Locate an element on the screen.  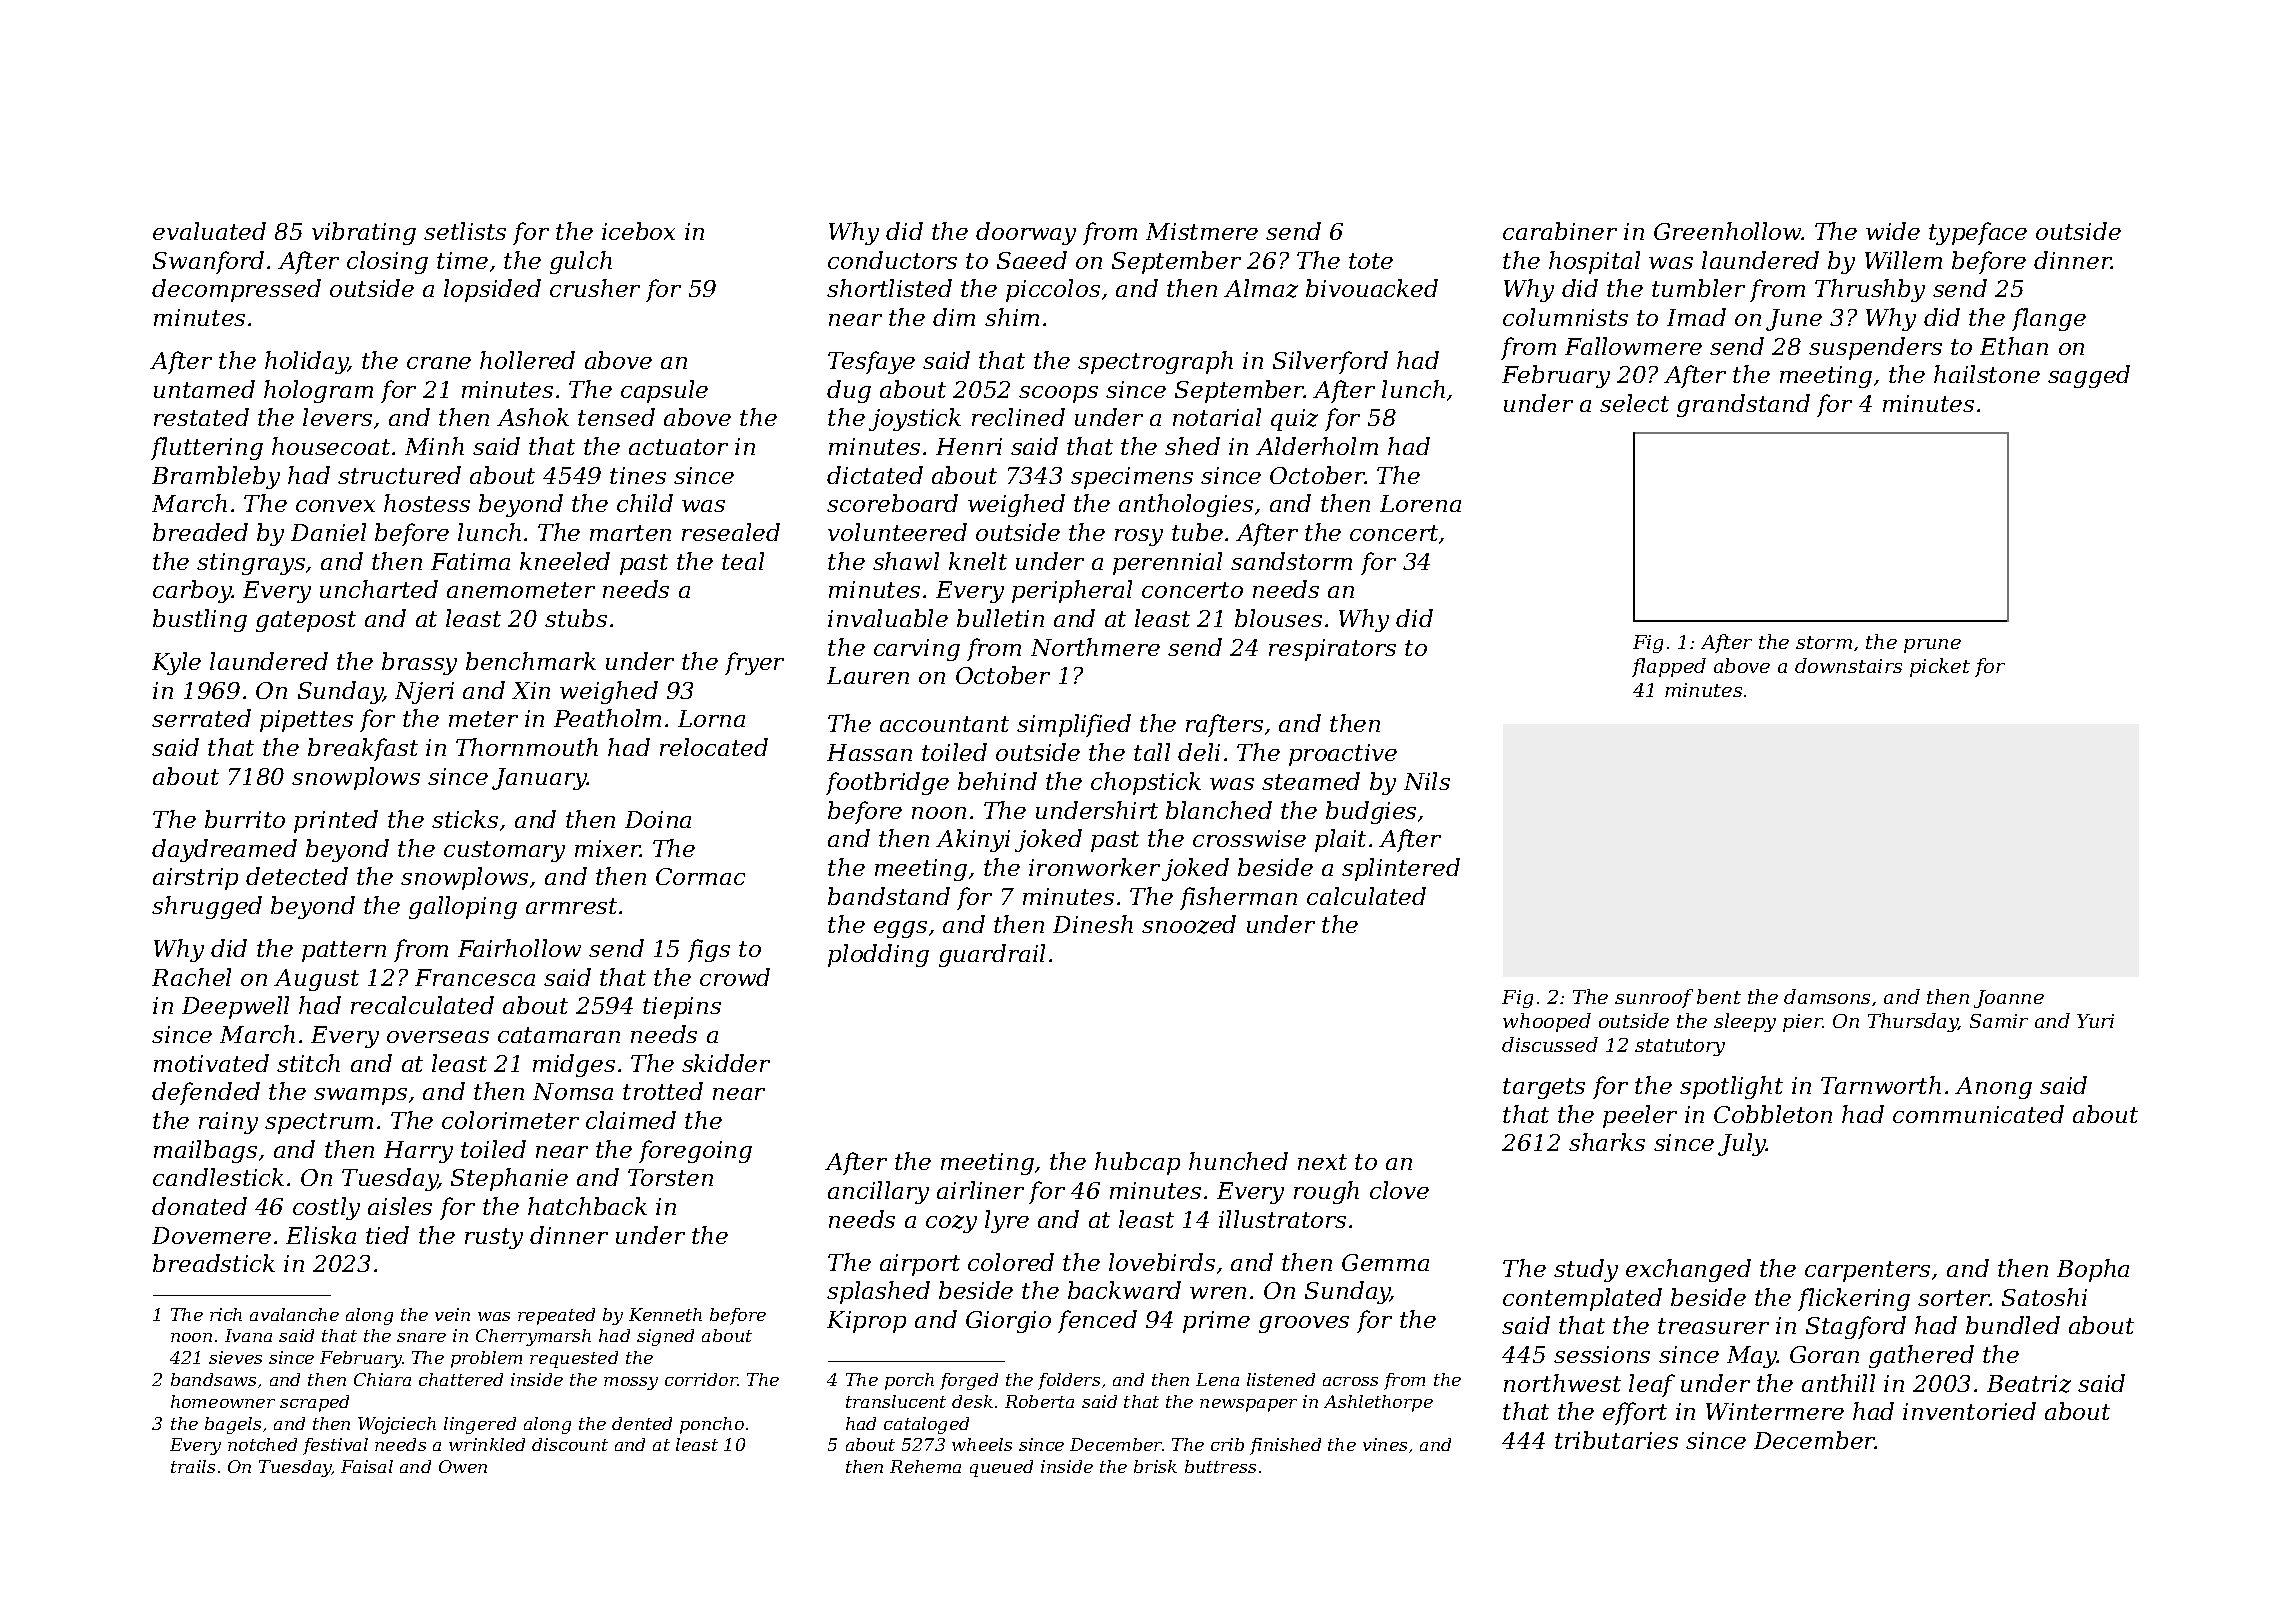
inventoried is located at coordinates (1969, 1411).
